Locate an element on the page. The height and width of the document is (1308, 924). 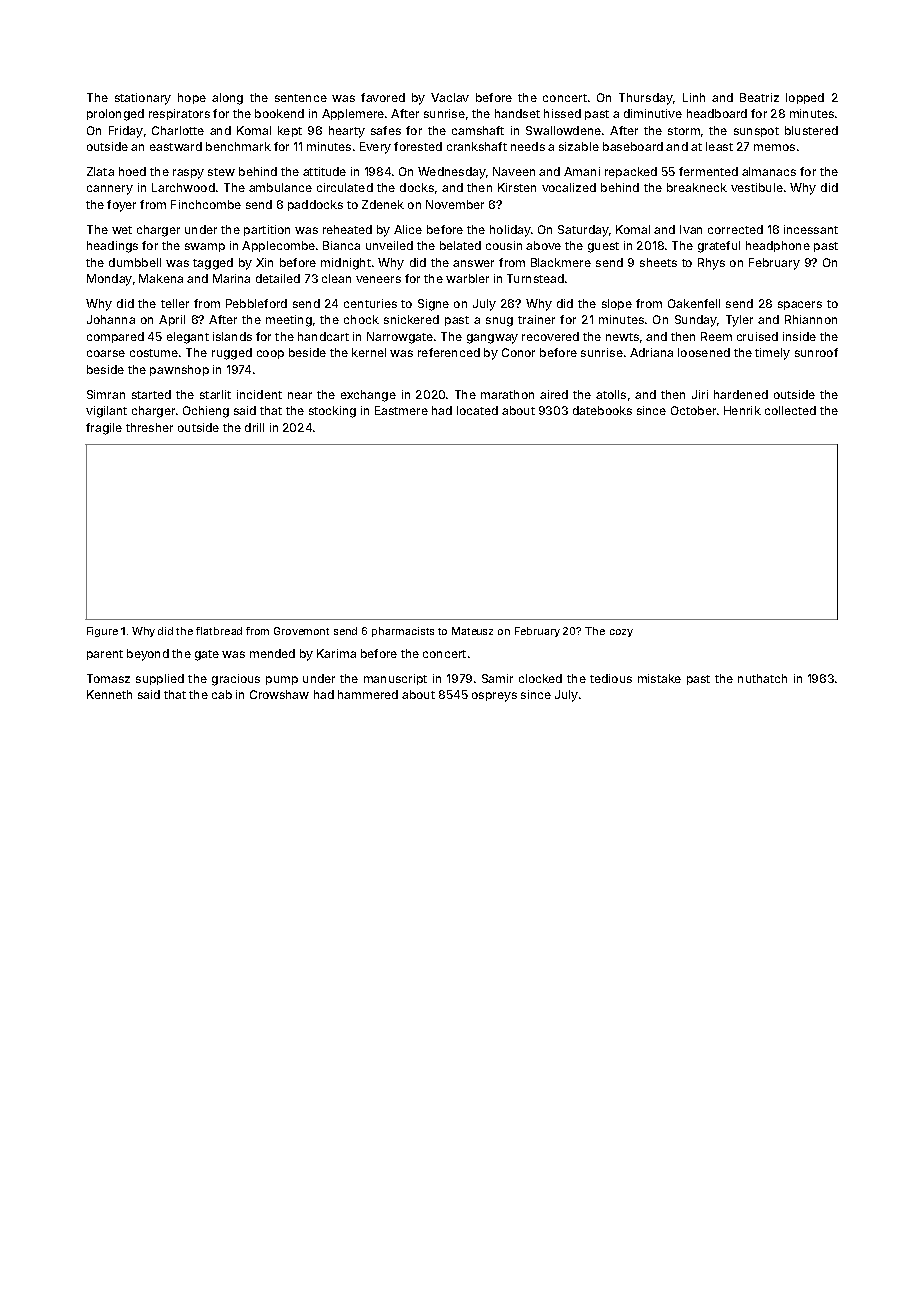
lopped is located at coordinates (805, 98).
